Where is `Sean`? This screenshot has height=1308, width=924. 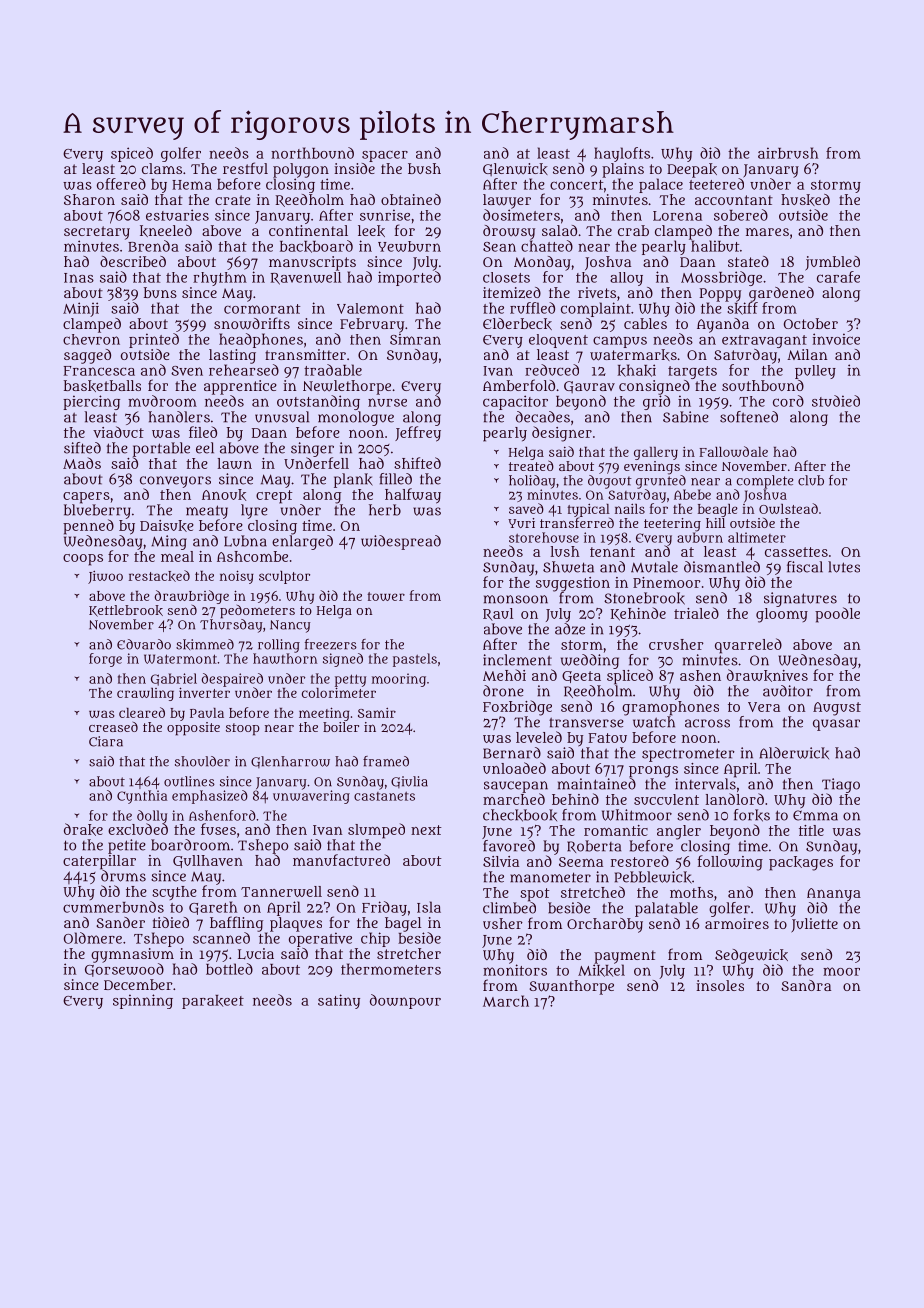 Sean is located at coordinates (499, 247).
